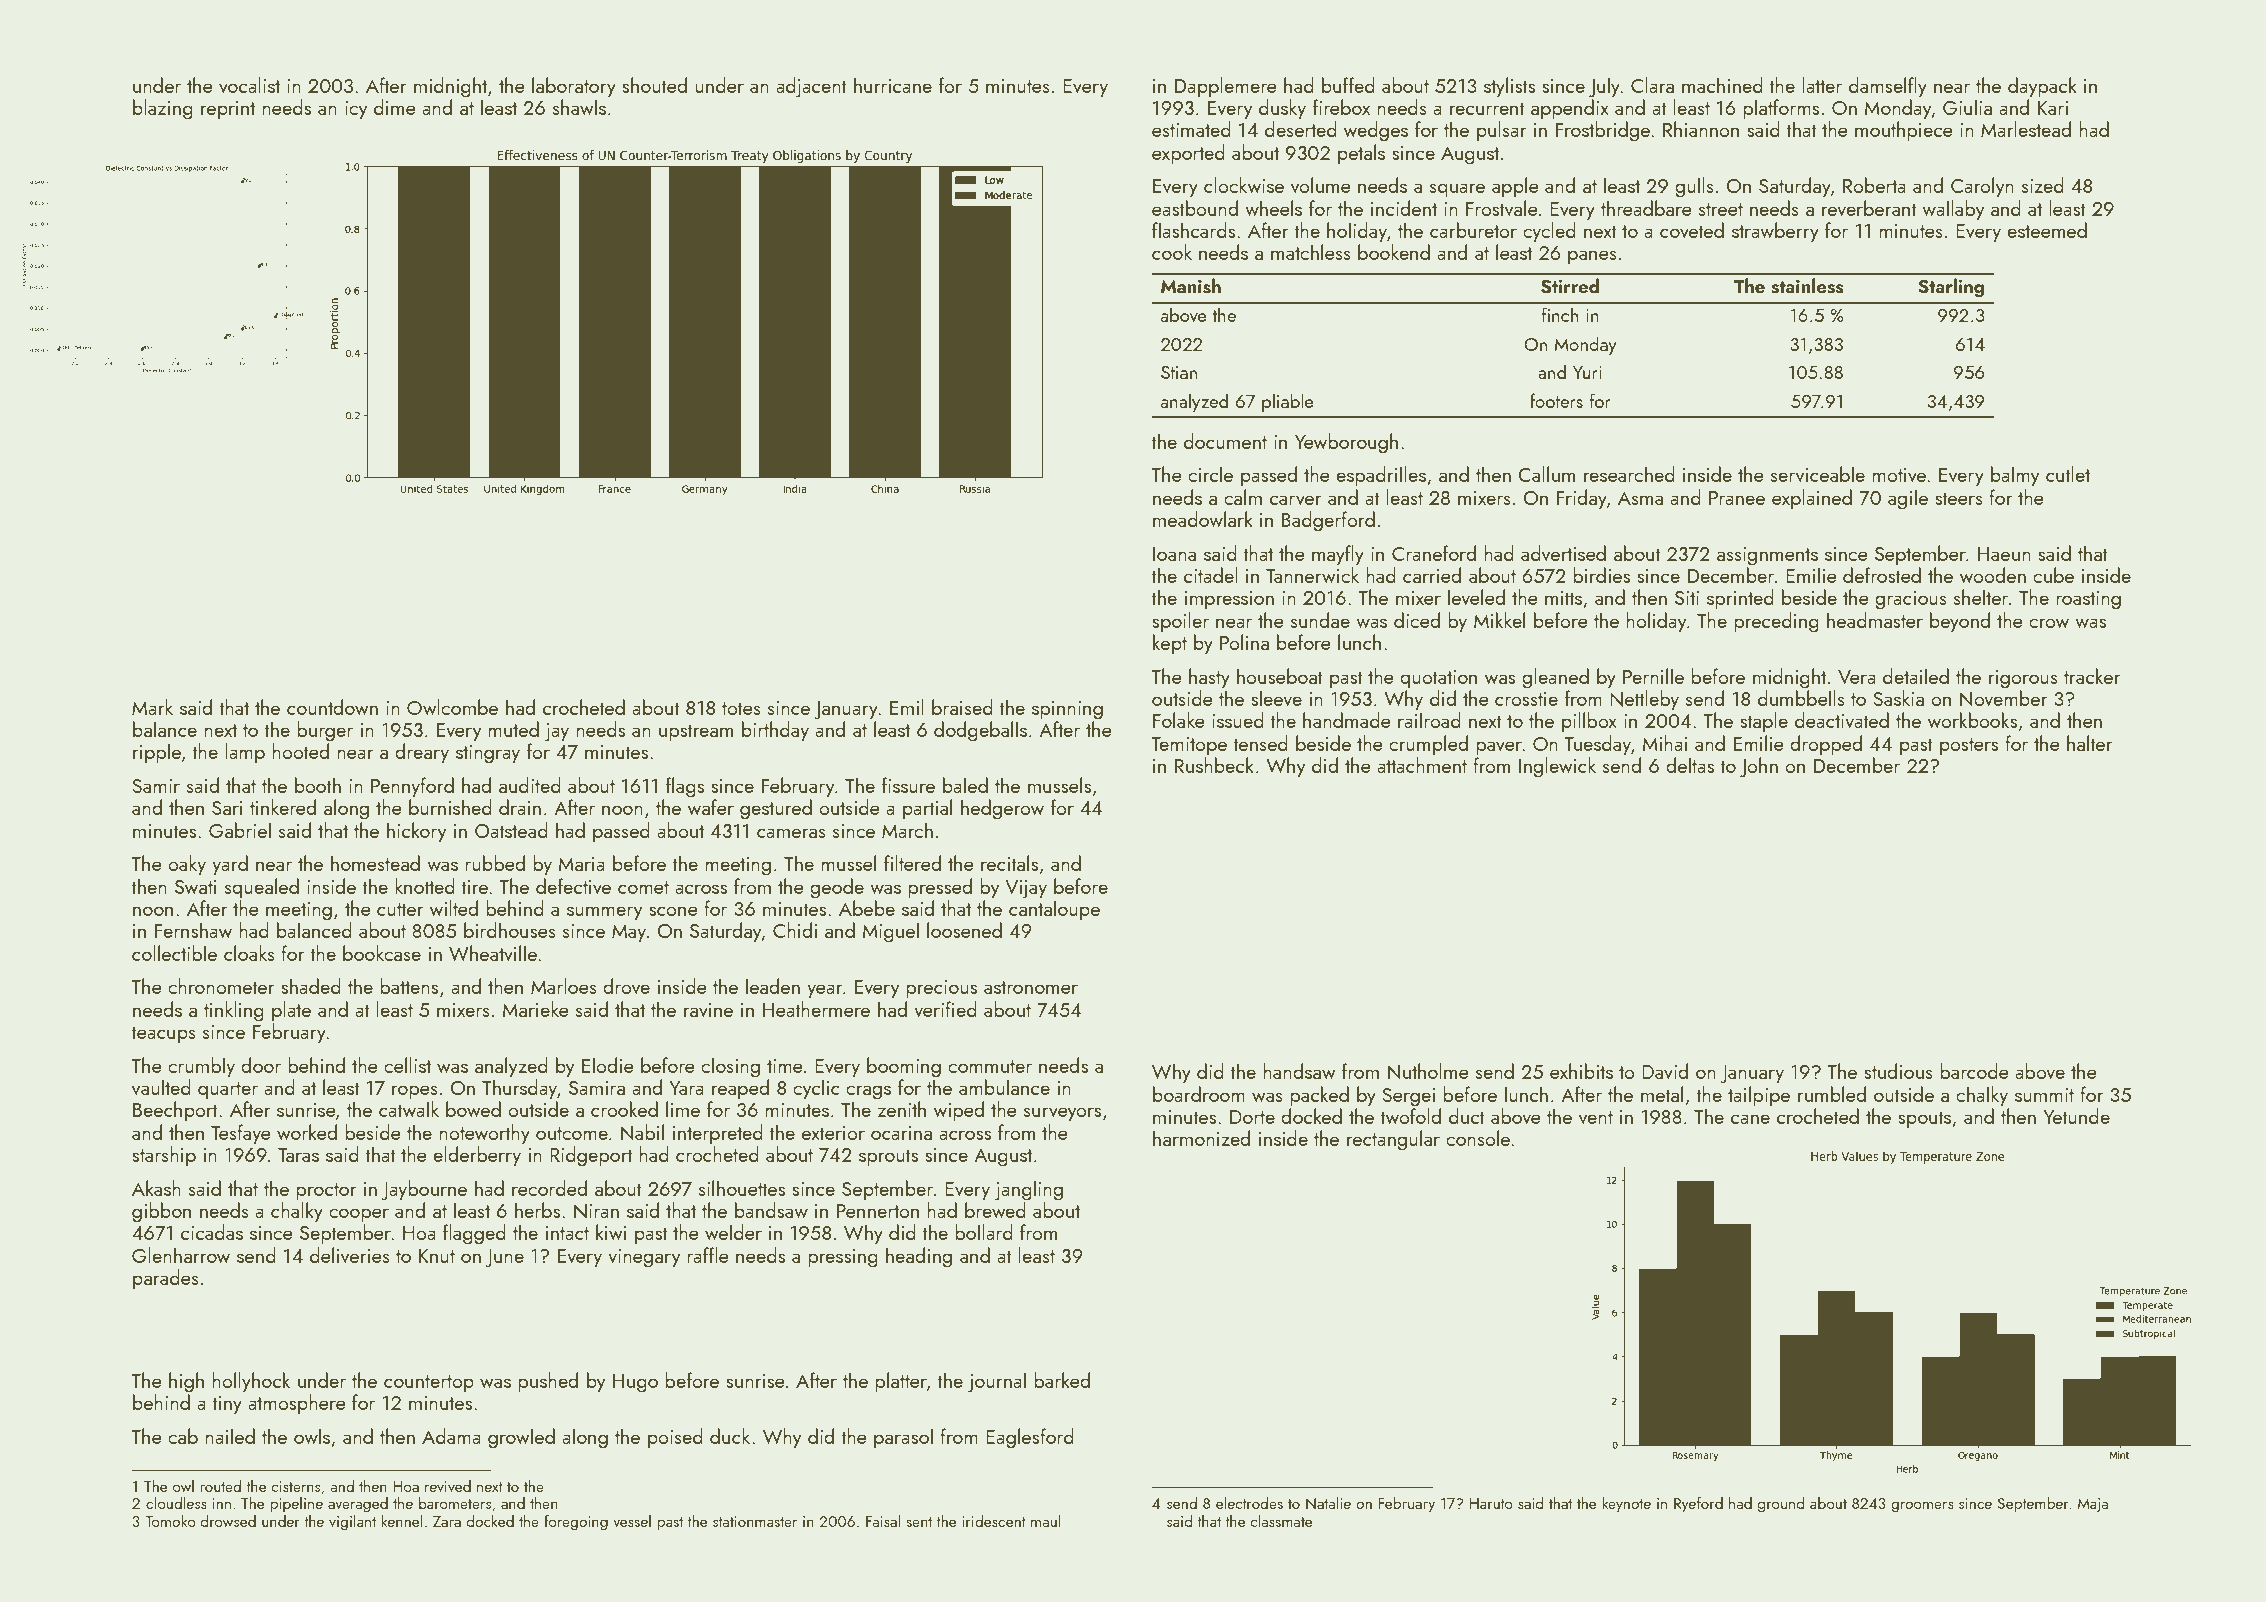  What do you see at coordinates (1959, 498) in the screenshot?
I see `steers` at bounding box center [1959, 498].
